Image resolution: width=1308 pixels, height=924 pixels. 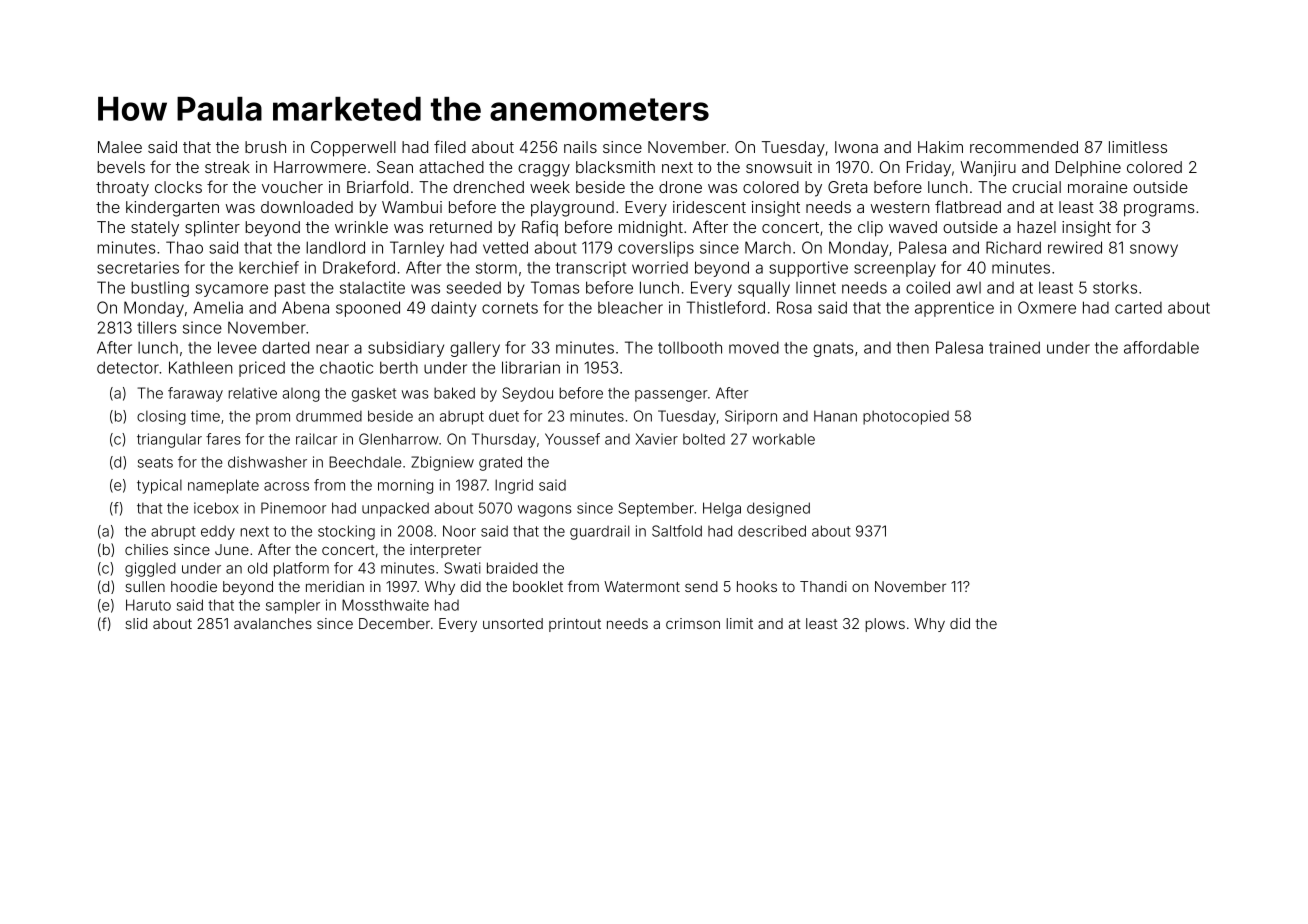 I want to click on chilies, so click(x=146, y=549).
